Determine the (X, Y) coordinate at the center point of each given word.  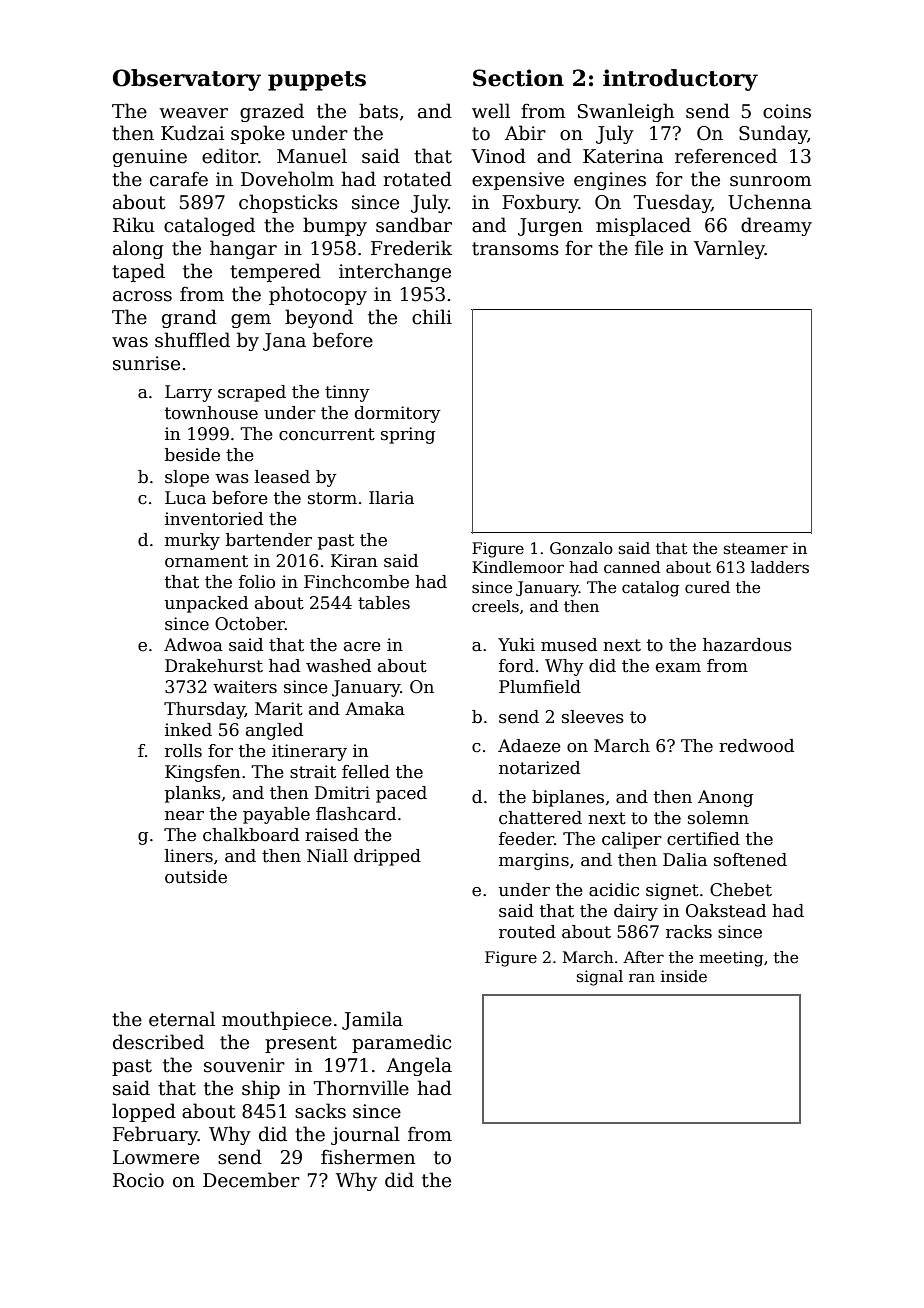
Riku (134, 225)
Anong (725, 798)
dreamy (776, 226)
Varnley (729, 249)
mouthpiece (277, 1020)
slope (187, 478)
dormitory (398, 414)
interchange (395, 272)
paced (401, 794)
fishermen (368, 1157)
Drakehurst (214, 666)
